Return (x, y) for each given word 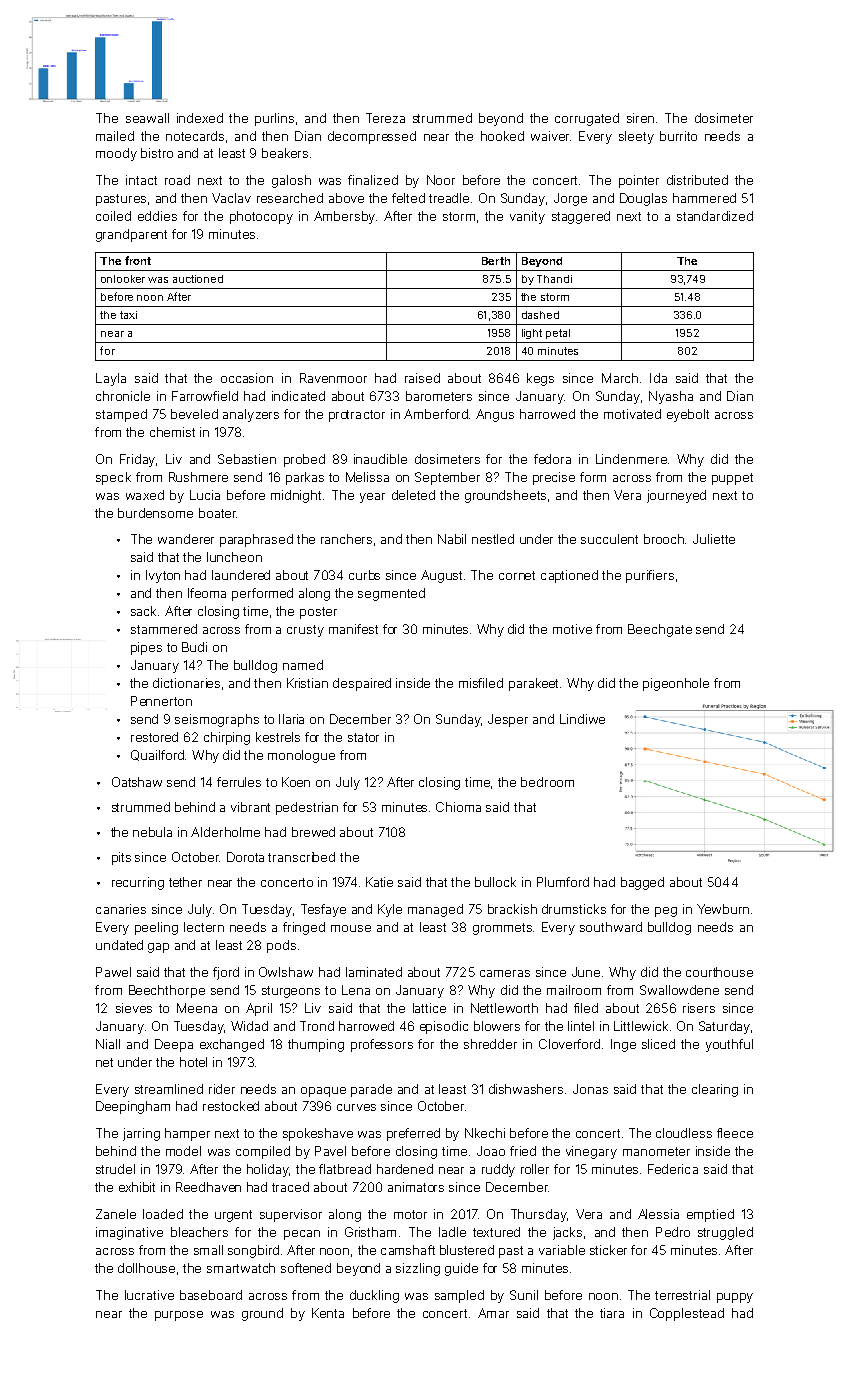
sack (145, 611)
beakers (285, 153)
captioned (569, 576)
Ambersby (344, 217)
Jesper (508, 720)
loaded (163, 1214)
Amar (493, 1313)
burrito (678, 136)
